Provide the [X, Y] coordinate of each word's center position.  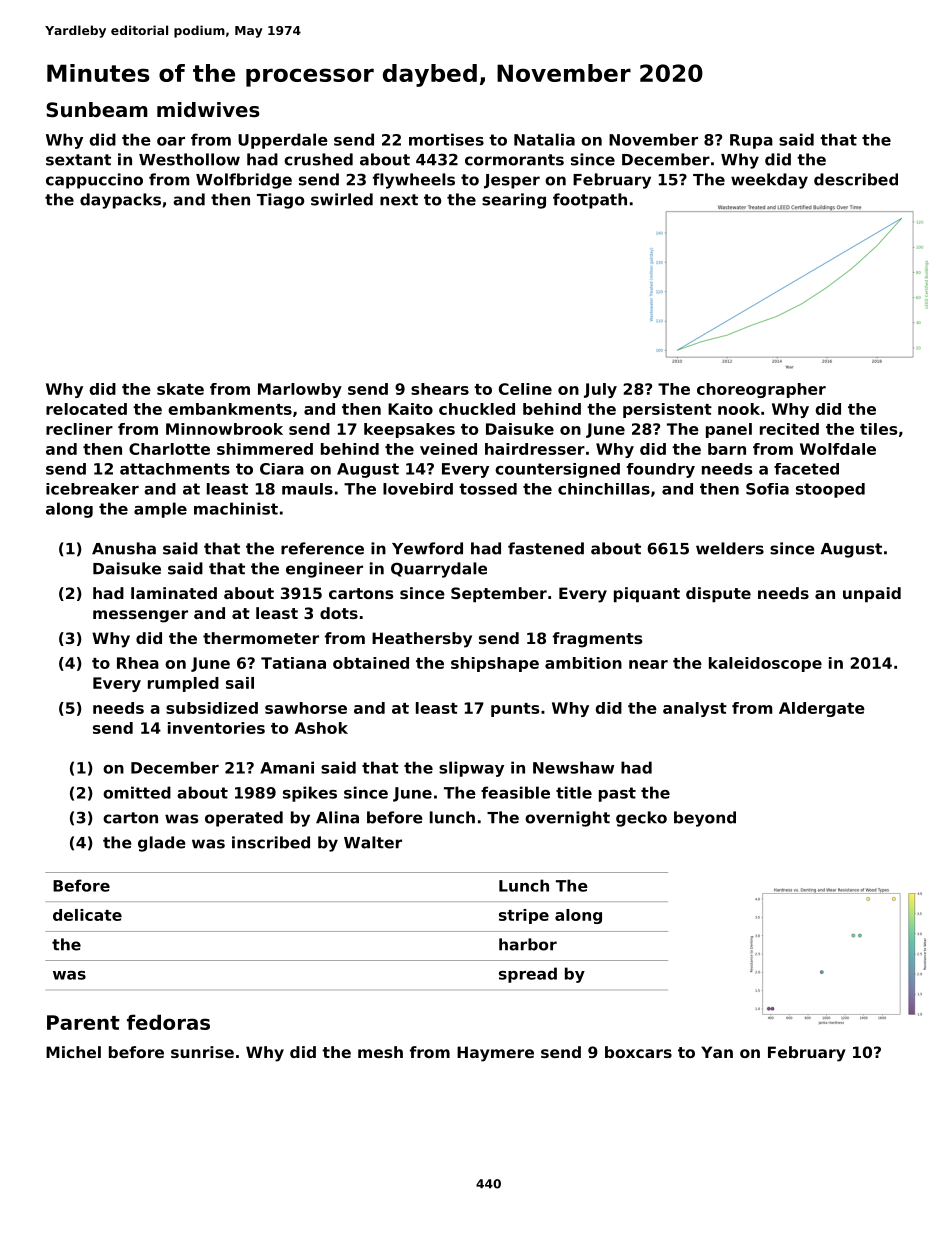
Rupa [751, 141]
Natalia [544, 139]
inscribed [271, 842]
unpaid [872, 594]
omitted [137, 792]
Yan [717, 1052]
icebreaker [92, 489]
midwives [208, 110]
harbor [528, 944]
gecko [641, 819]
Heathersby [422, 640]
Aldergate [822, 709]
